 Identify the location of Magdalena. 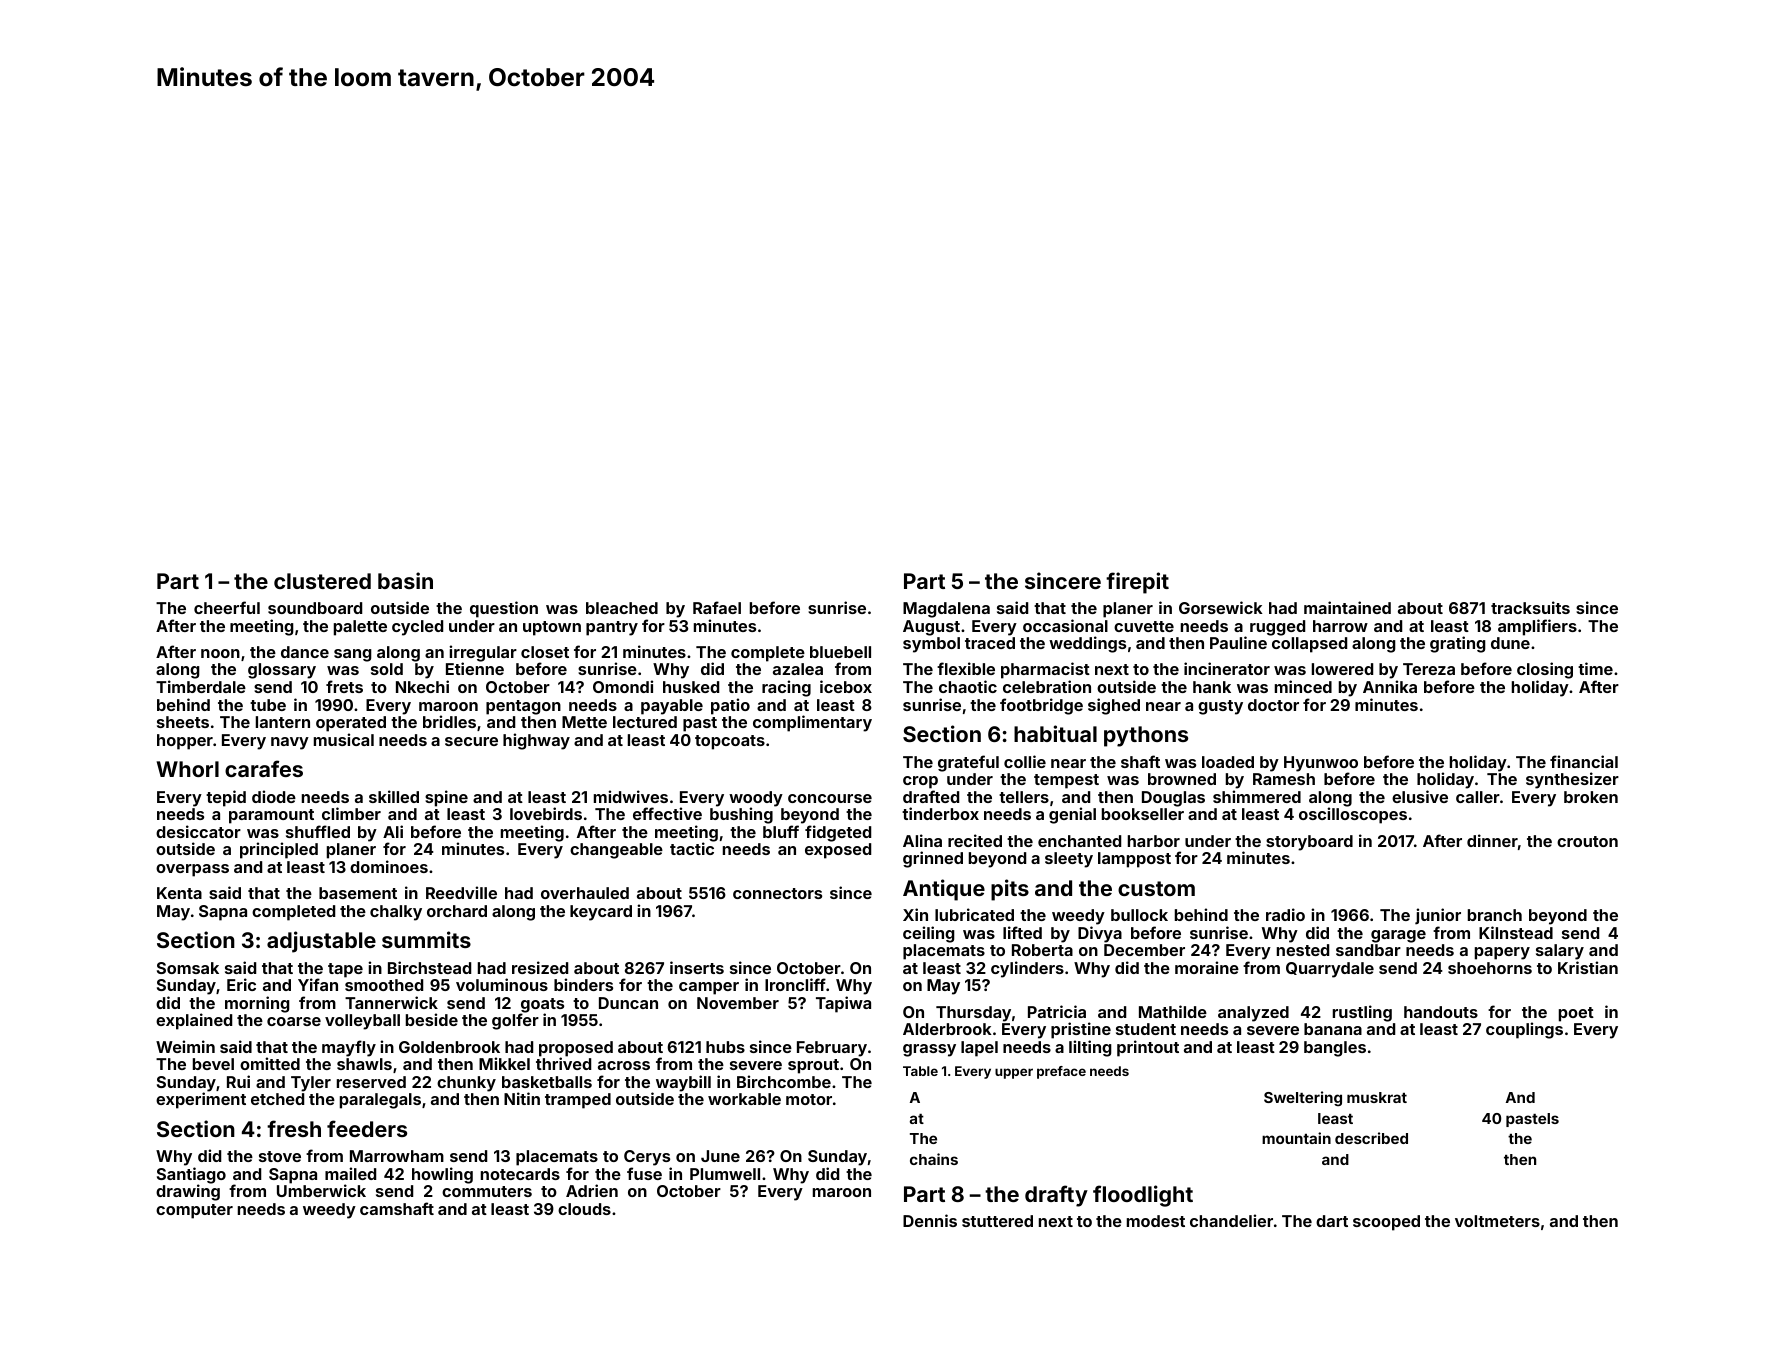
(946, 610).
